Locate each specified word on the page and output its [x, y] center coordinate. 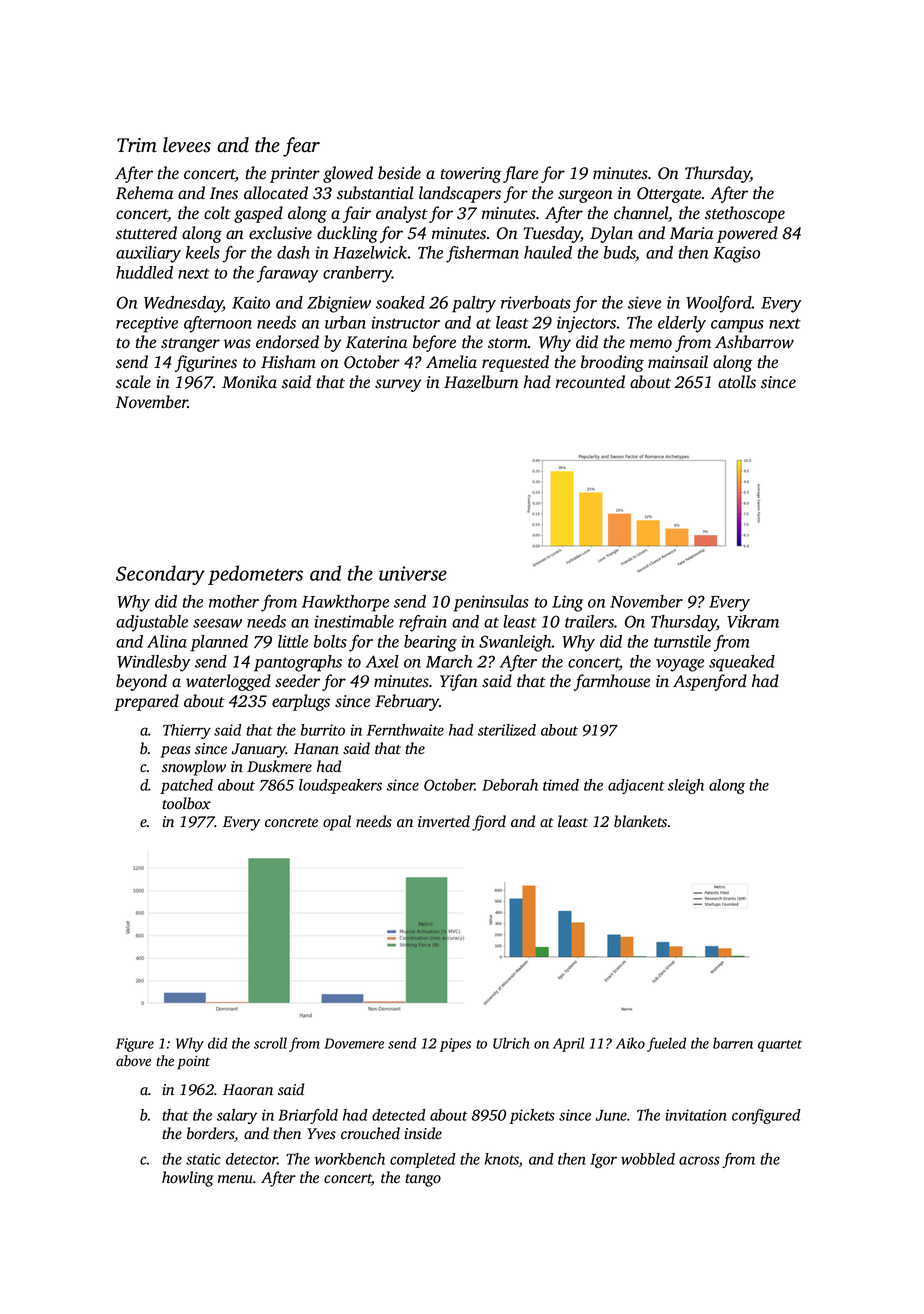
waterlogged [228, 682]
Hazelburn [481, 382]
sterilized [507, 730]
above [133, 1061]
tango [423, 1180]
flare [520, 174]
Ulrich [511, 1043]
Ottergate [669, 195]
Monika [249, 382]
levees [187, 145]
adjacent [636, 786]
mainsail [678, 362]
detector [252, 1159]
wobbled [648, 1159]
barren [733, 1043]
